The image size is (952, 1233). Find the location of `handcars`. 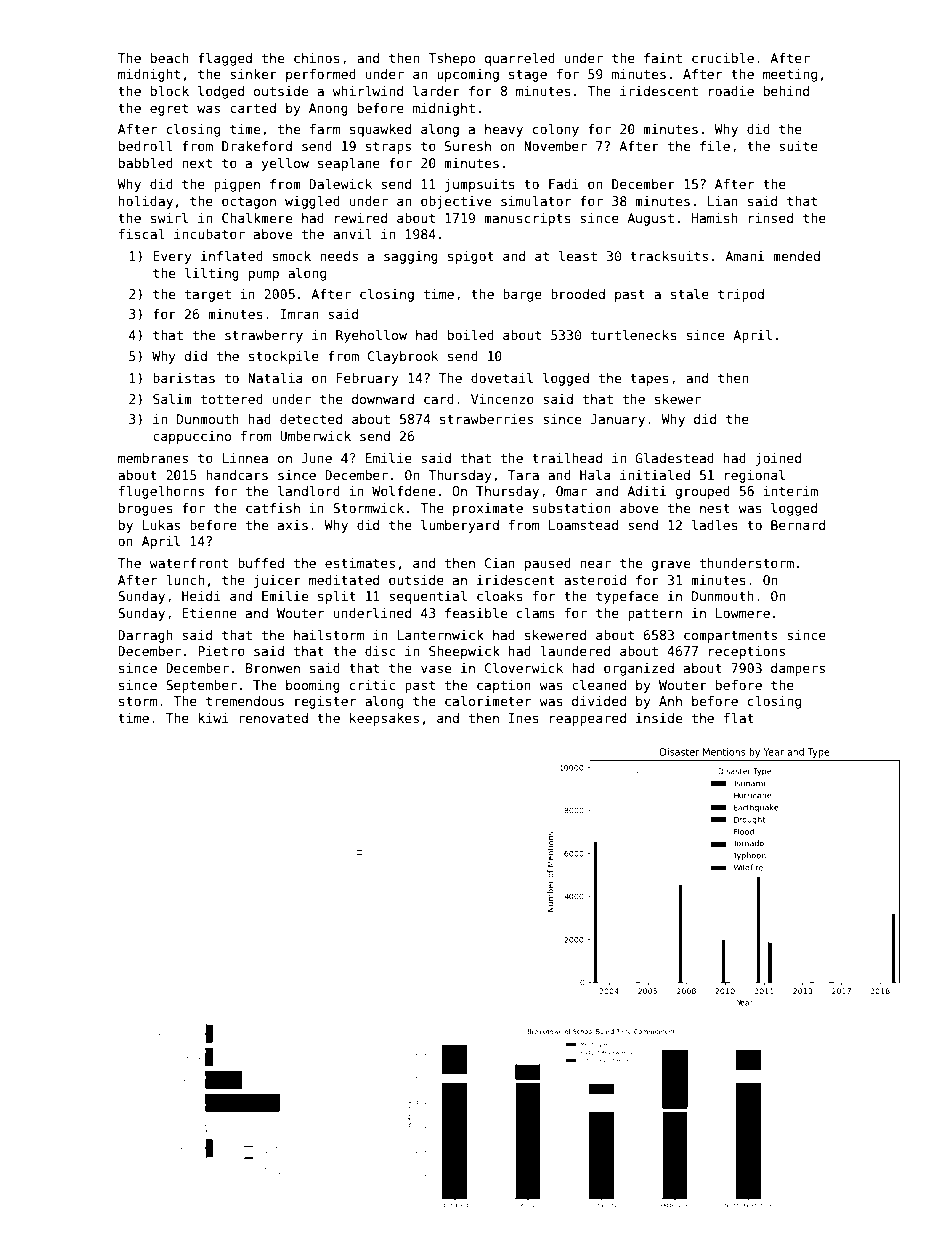

handcars is located at coordinates (237, 475).
